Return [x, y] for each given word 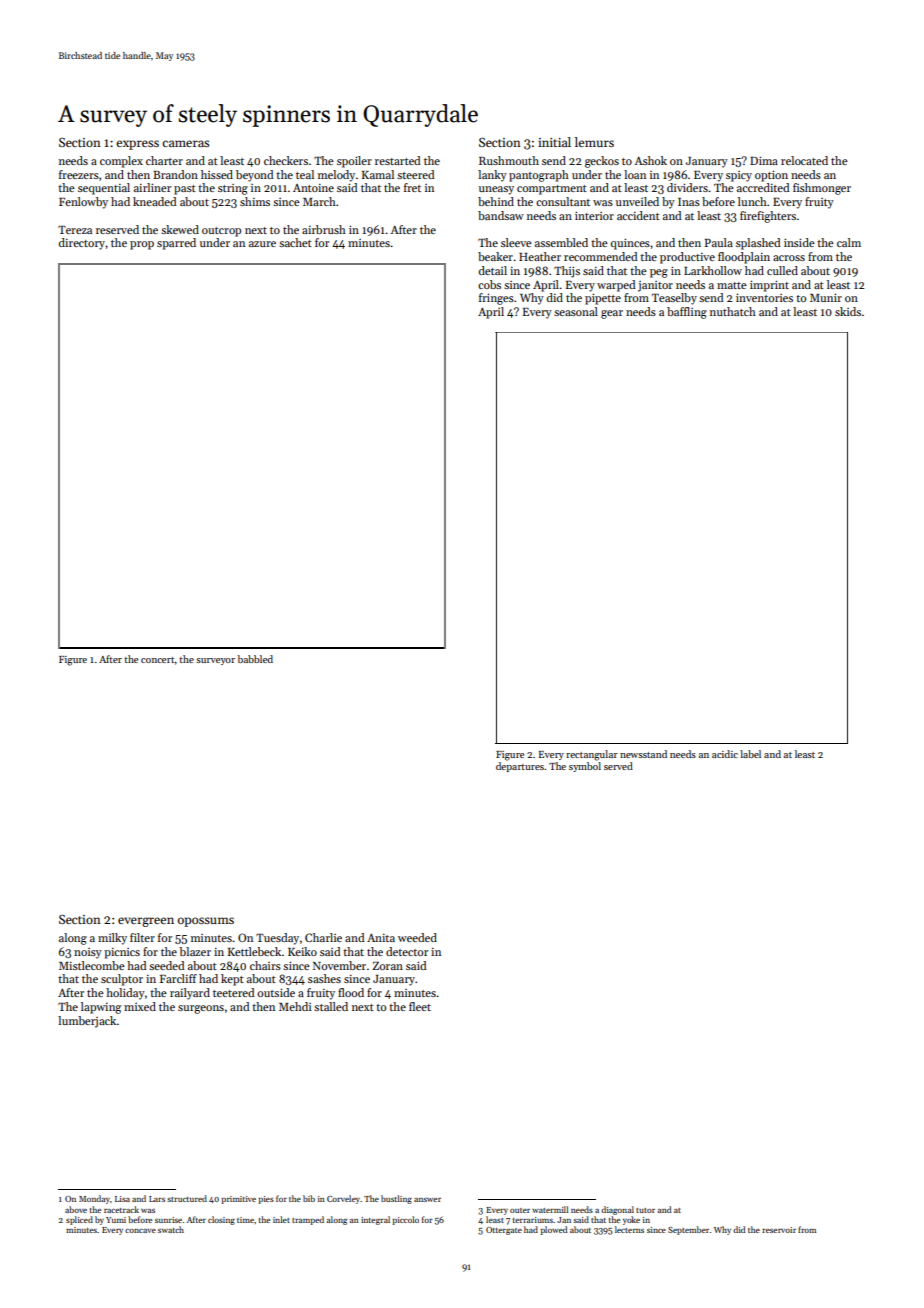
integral [375, 1220]
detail [493, 270]
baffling [687, 313]
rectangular [592, 755]
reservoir [779, 1230]
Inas [689, 202]
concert [158, 660]
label [750, 754]
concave [140, 1231]
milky [112, 939]
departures [520, 767]
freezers [79, 174]
